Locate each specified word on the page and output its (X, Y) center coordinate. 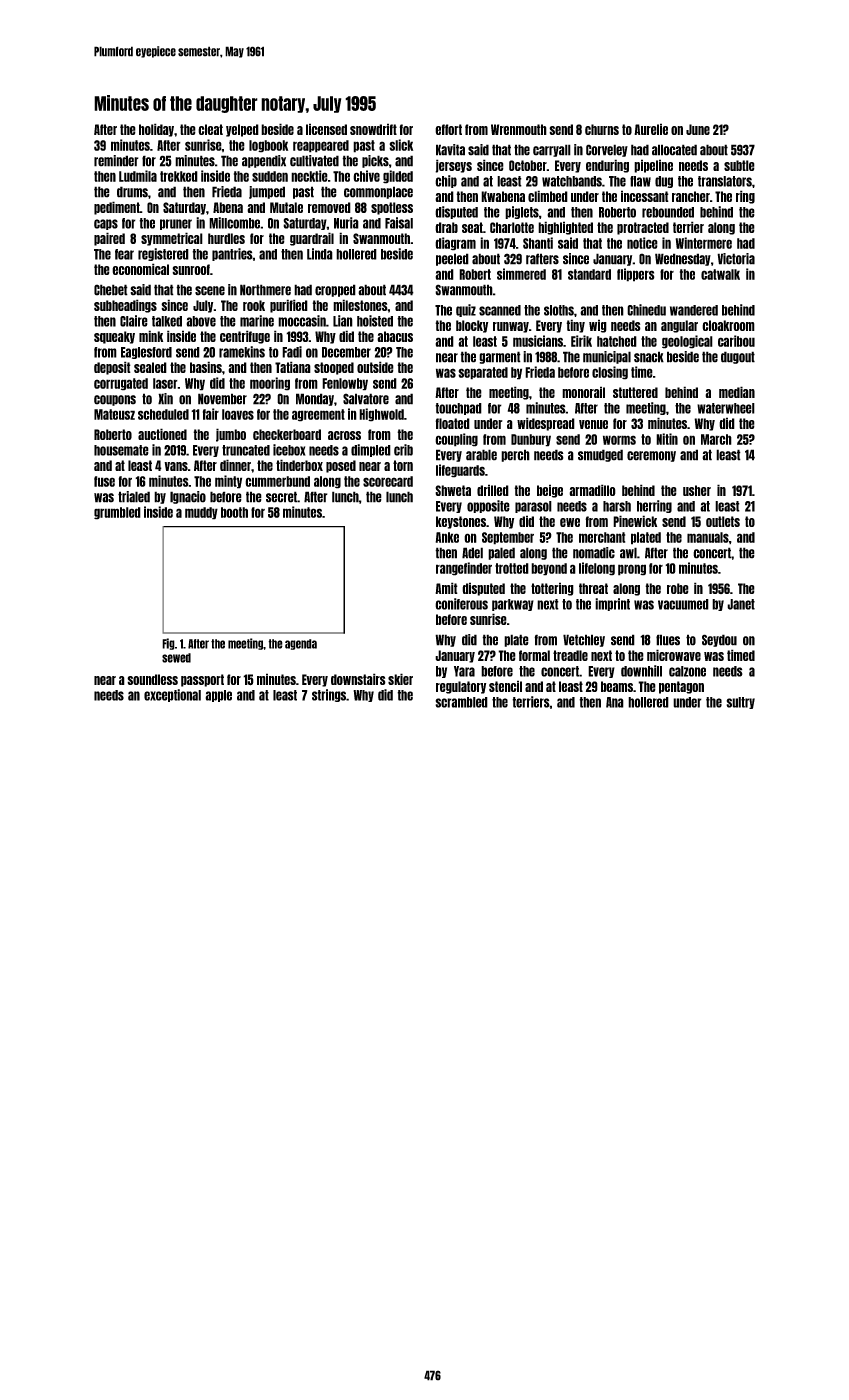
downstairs (358, 679)
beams (617, 686)
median (737, 392)
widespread (546, 424)
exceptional (172, 695)
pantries (232, 254)
